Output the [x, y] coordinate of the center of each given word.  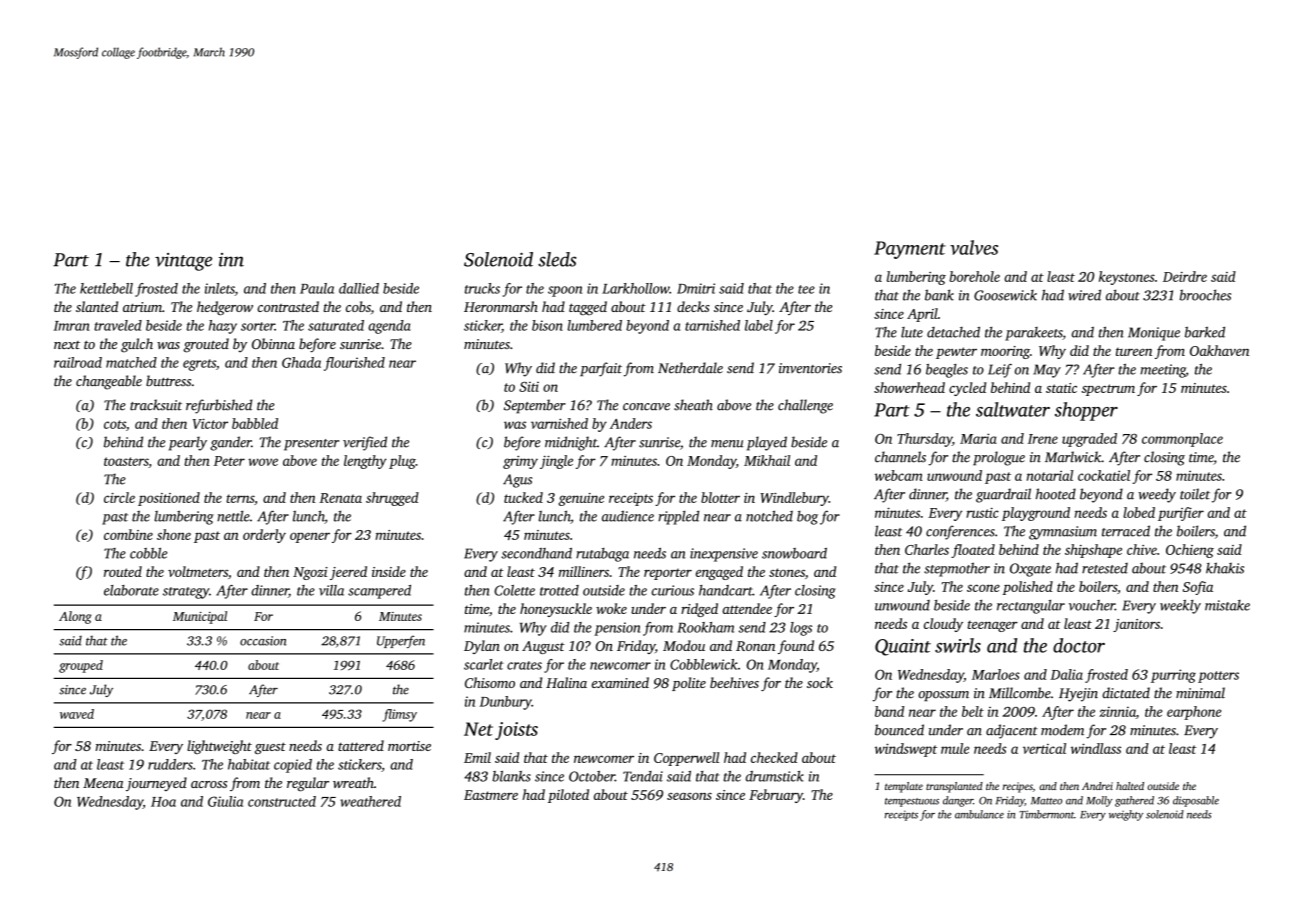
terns [240, 498]
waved [77, 714]
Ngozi [310, 573]
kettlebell [106, 288]
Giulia [225, 801]
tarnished [712, 325]
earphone [1194, 713]
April [922, 315]
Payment [910, 250]
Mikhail [767, 460]
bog [807, 518]
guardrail [1003, 495]
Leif [1000, 371]
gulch [137, 345]
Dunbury [506, 703]
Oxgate [1030, 570]
